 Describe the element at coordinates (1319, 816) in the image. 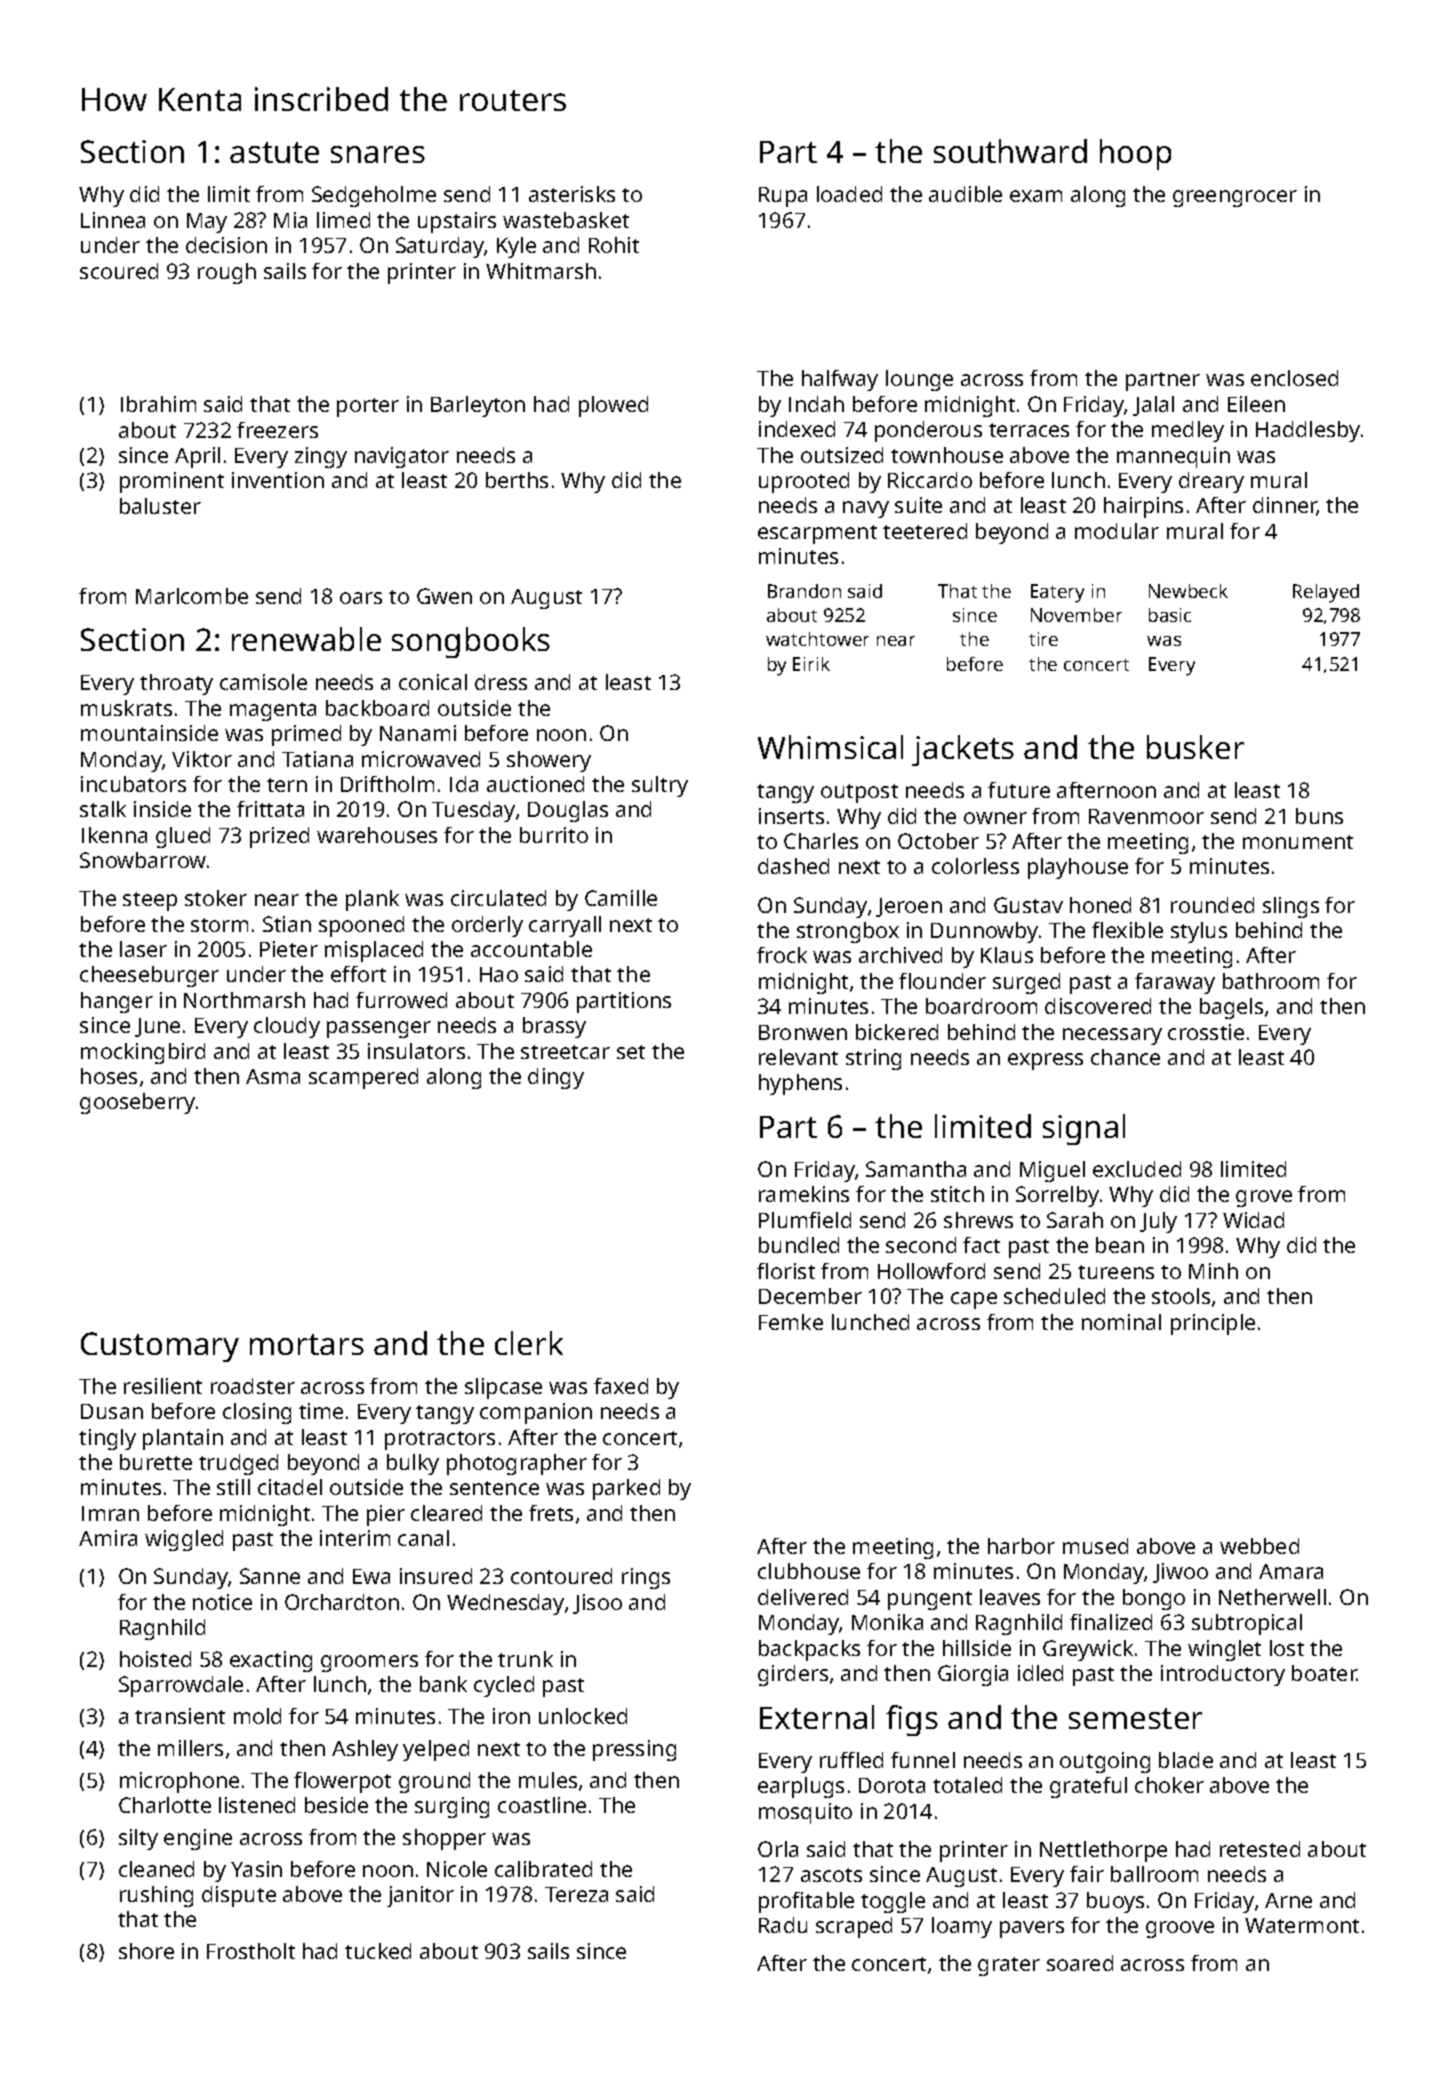

I see `buns` at that location.
